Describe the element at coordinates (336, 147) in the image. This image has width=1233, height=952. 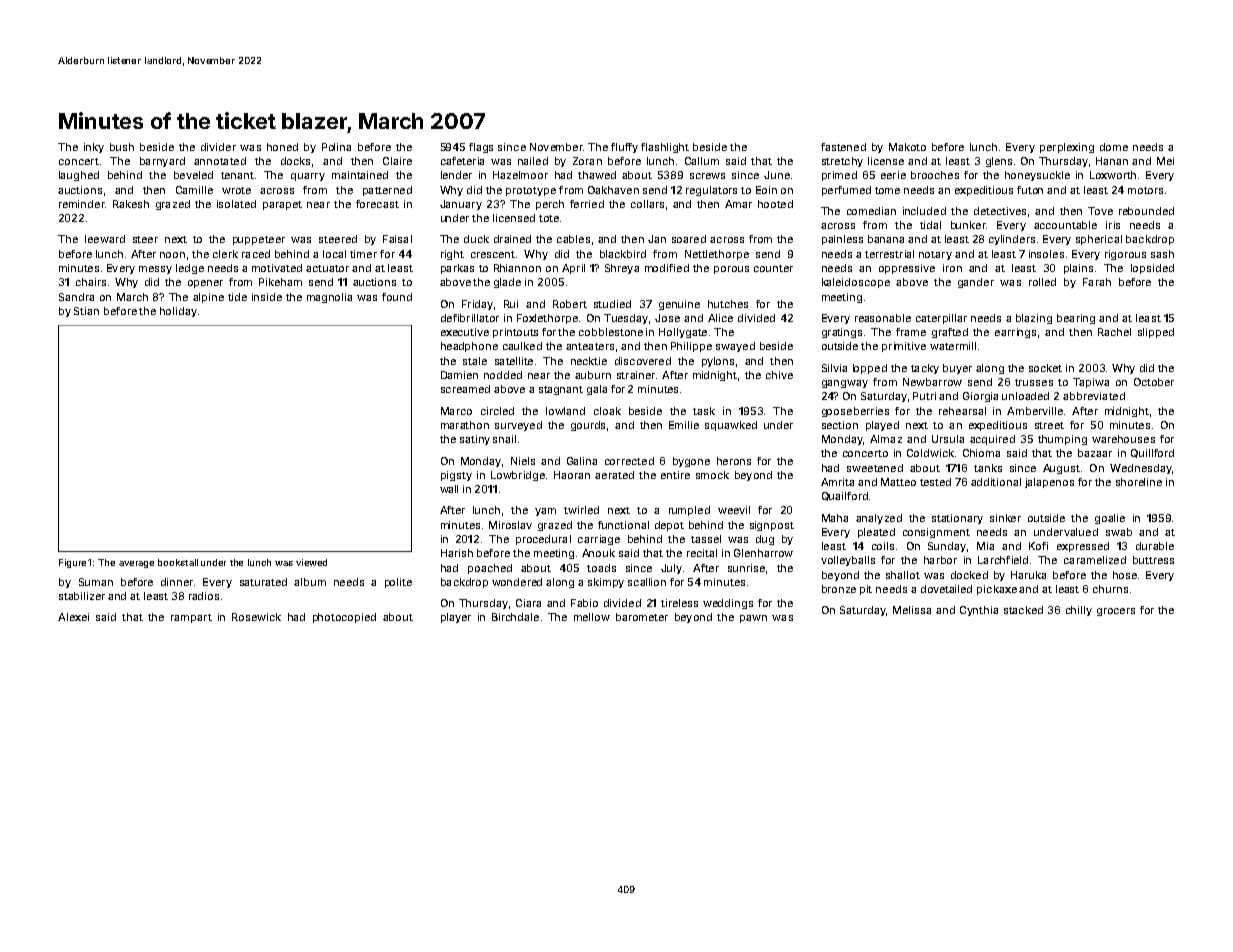
I see `Polina` at that location.
